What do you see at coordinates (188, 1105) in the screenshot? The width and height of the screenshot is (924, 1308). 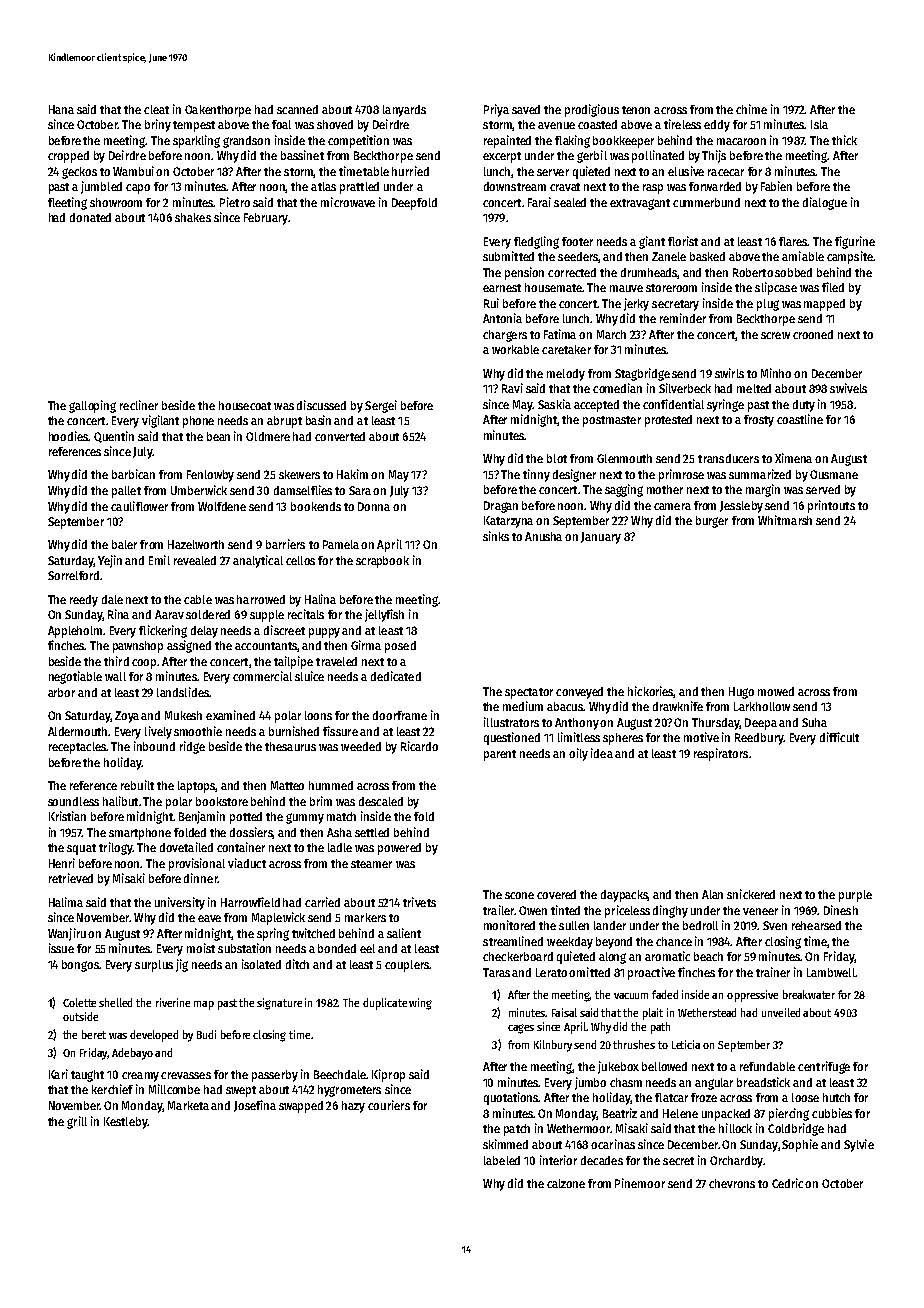 I see `Marketa` at bounding box center [188, 1105].
